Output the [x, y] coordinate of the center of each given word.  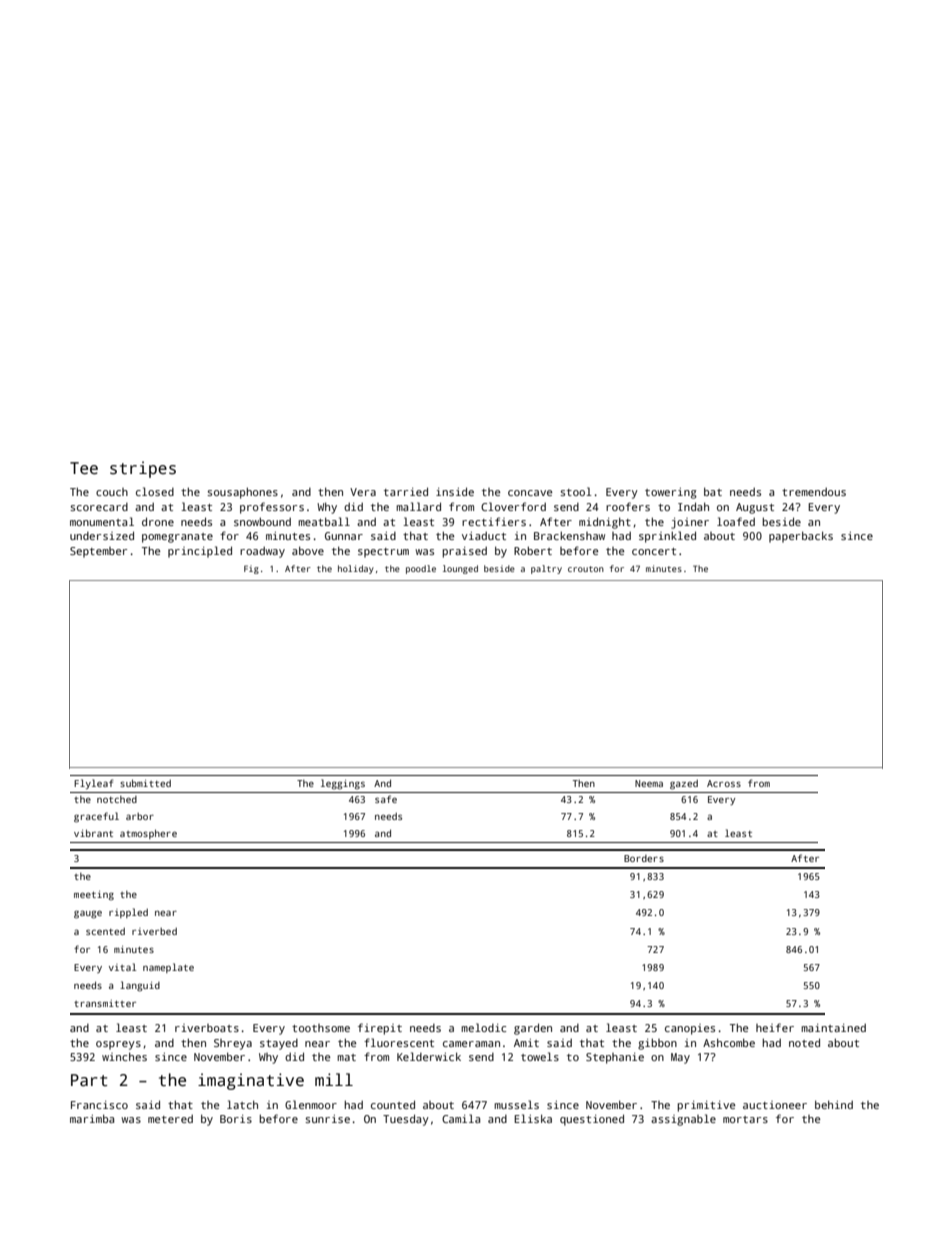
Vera [363, 492]
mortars [745, 1119]
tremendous [814, 492]
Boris [236, 1119]
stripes [143, 469]
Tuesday [406, 1120]
